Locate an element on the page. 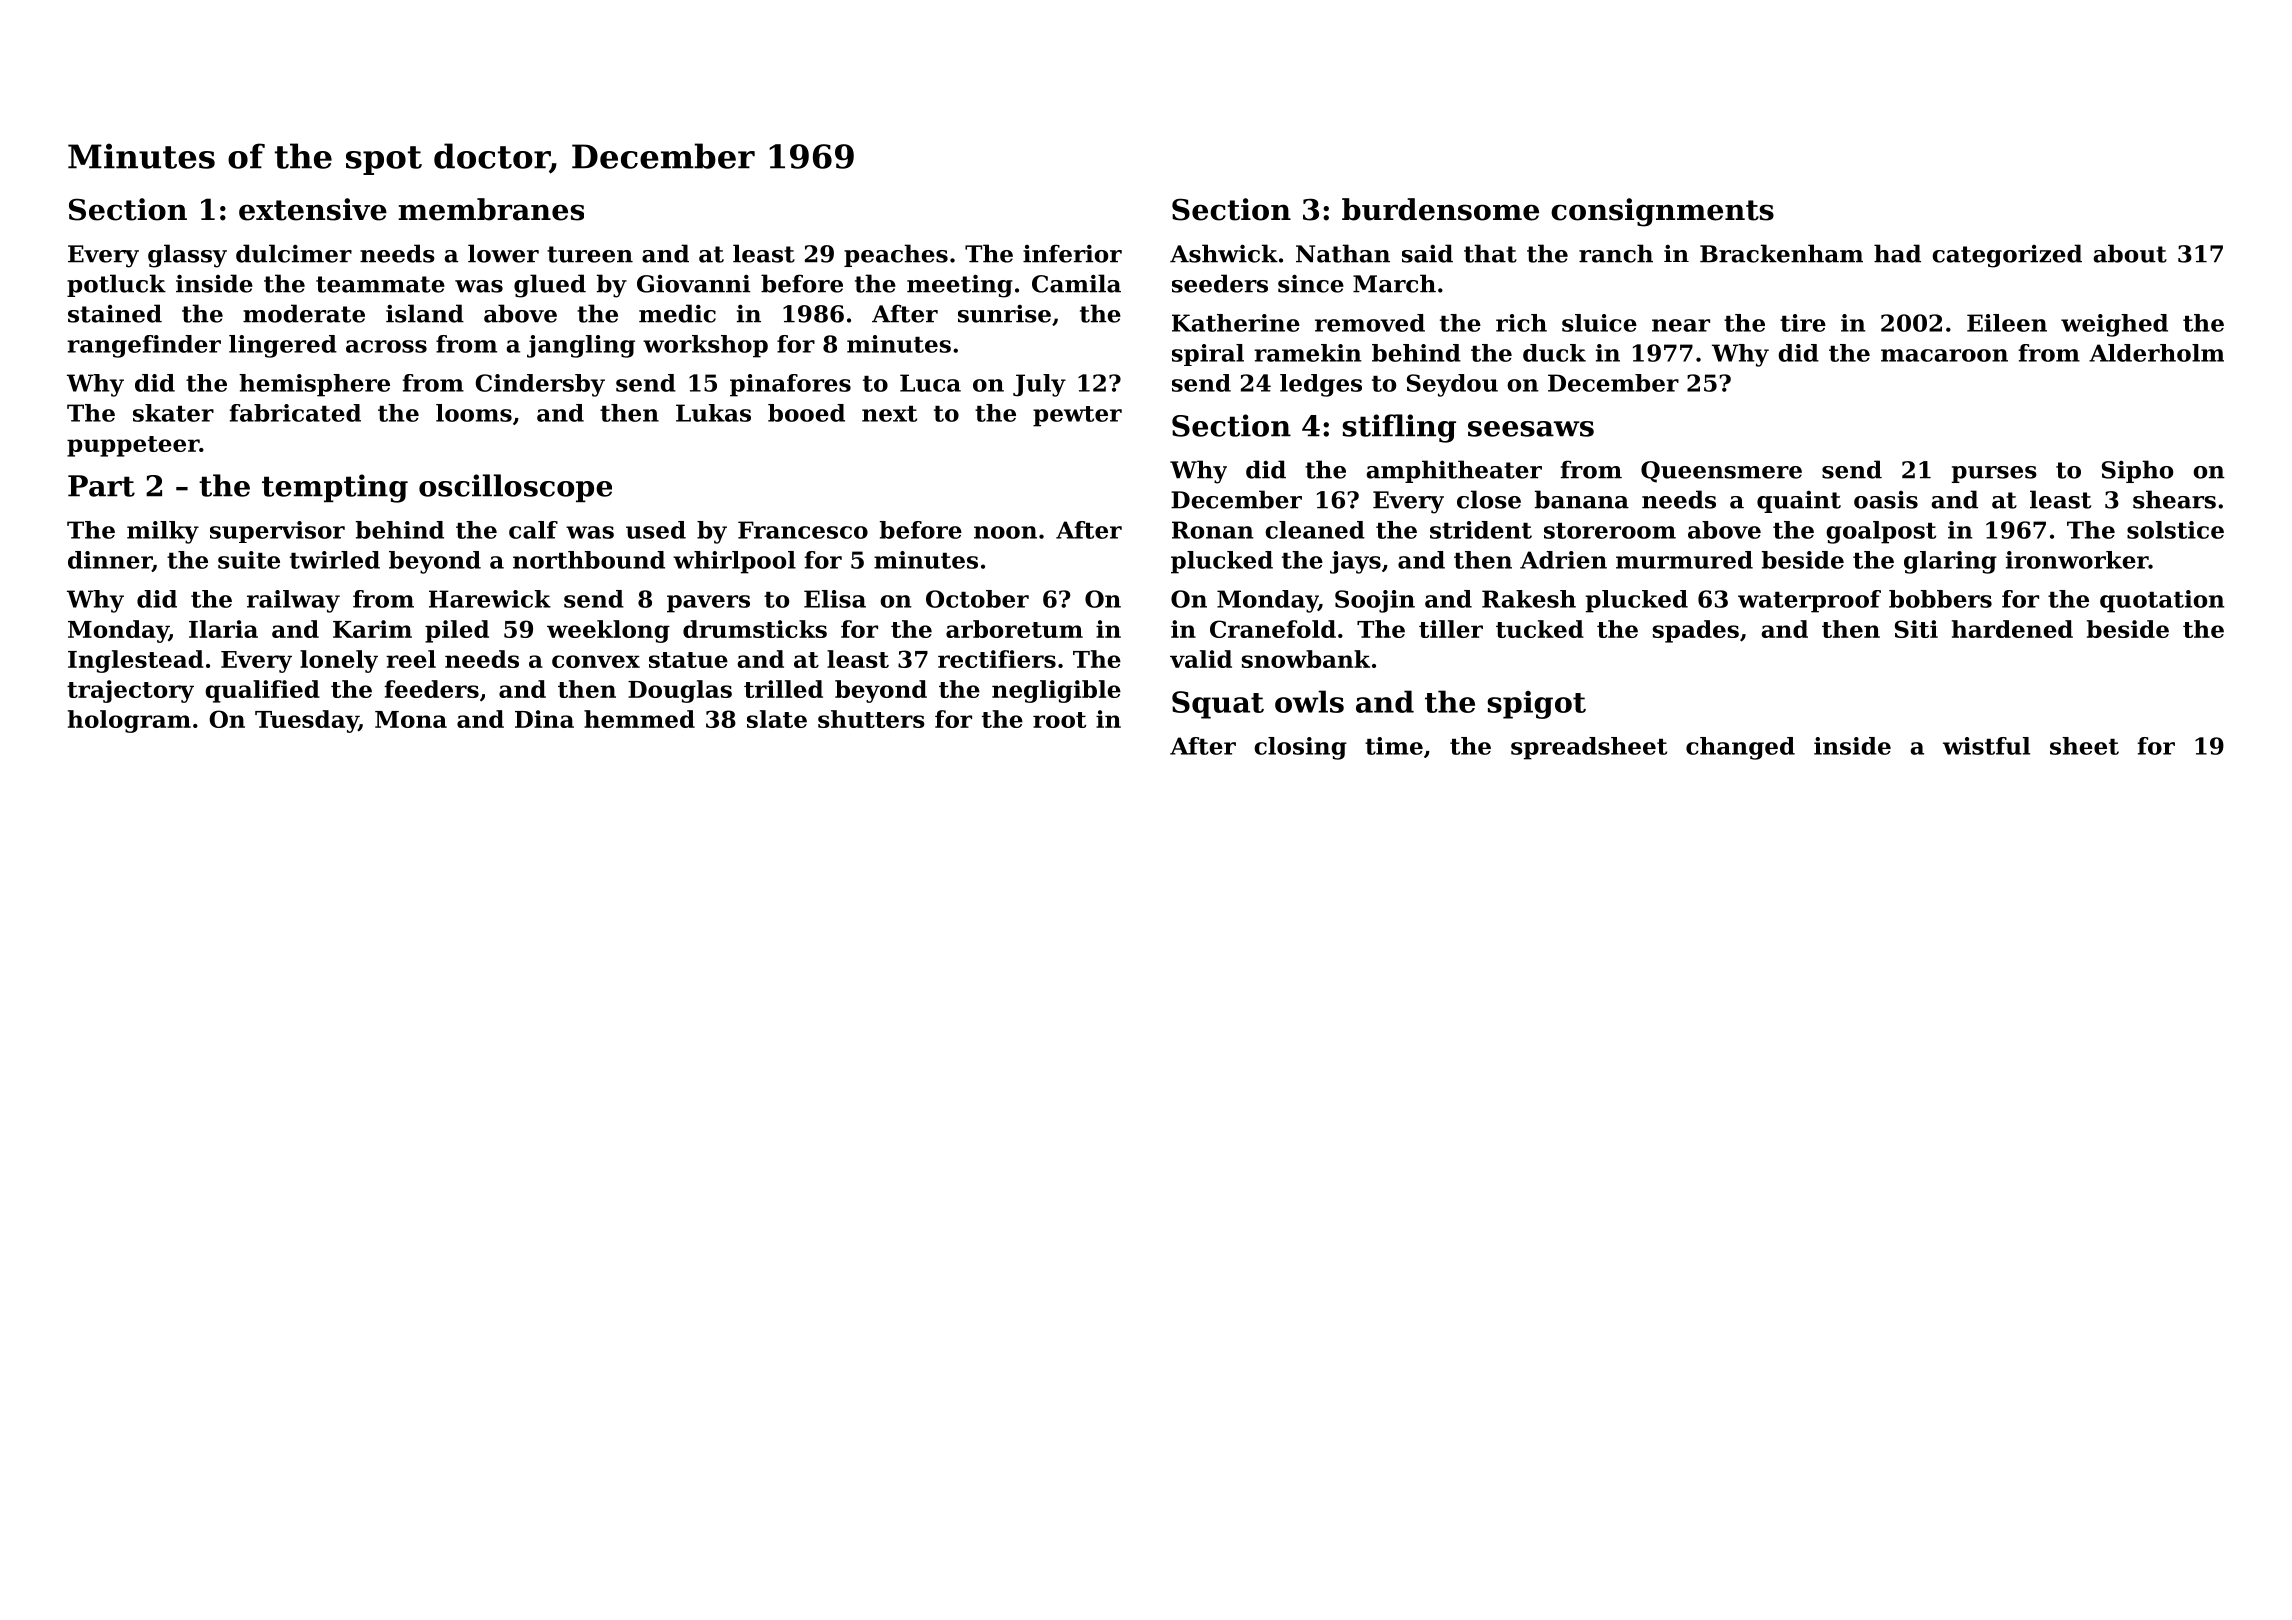 Image resolution: width=2292 pixels, height=1620 pixels. puppeteer is located at coordinates (133, 446).
